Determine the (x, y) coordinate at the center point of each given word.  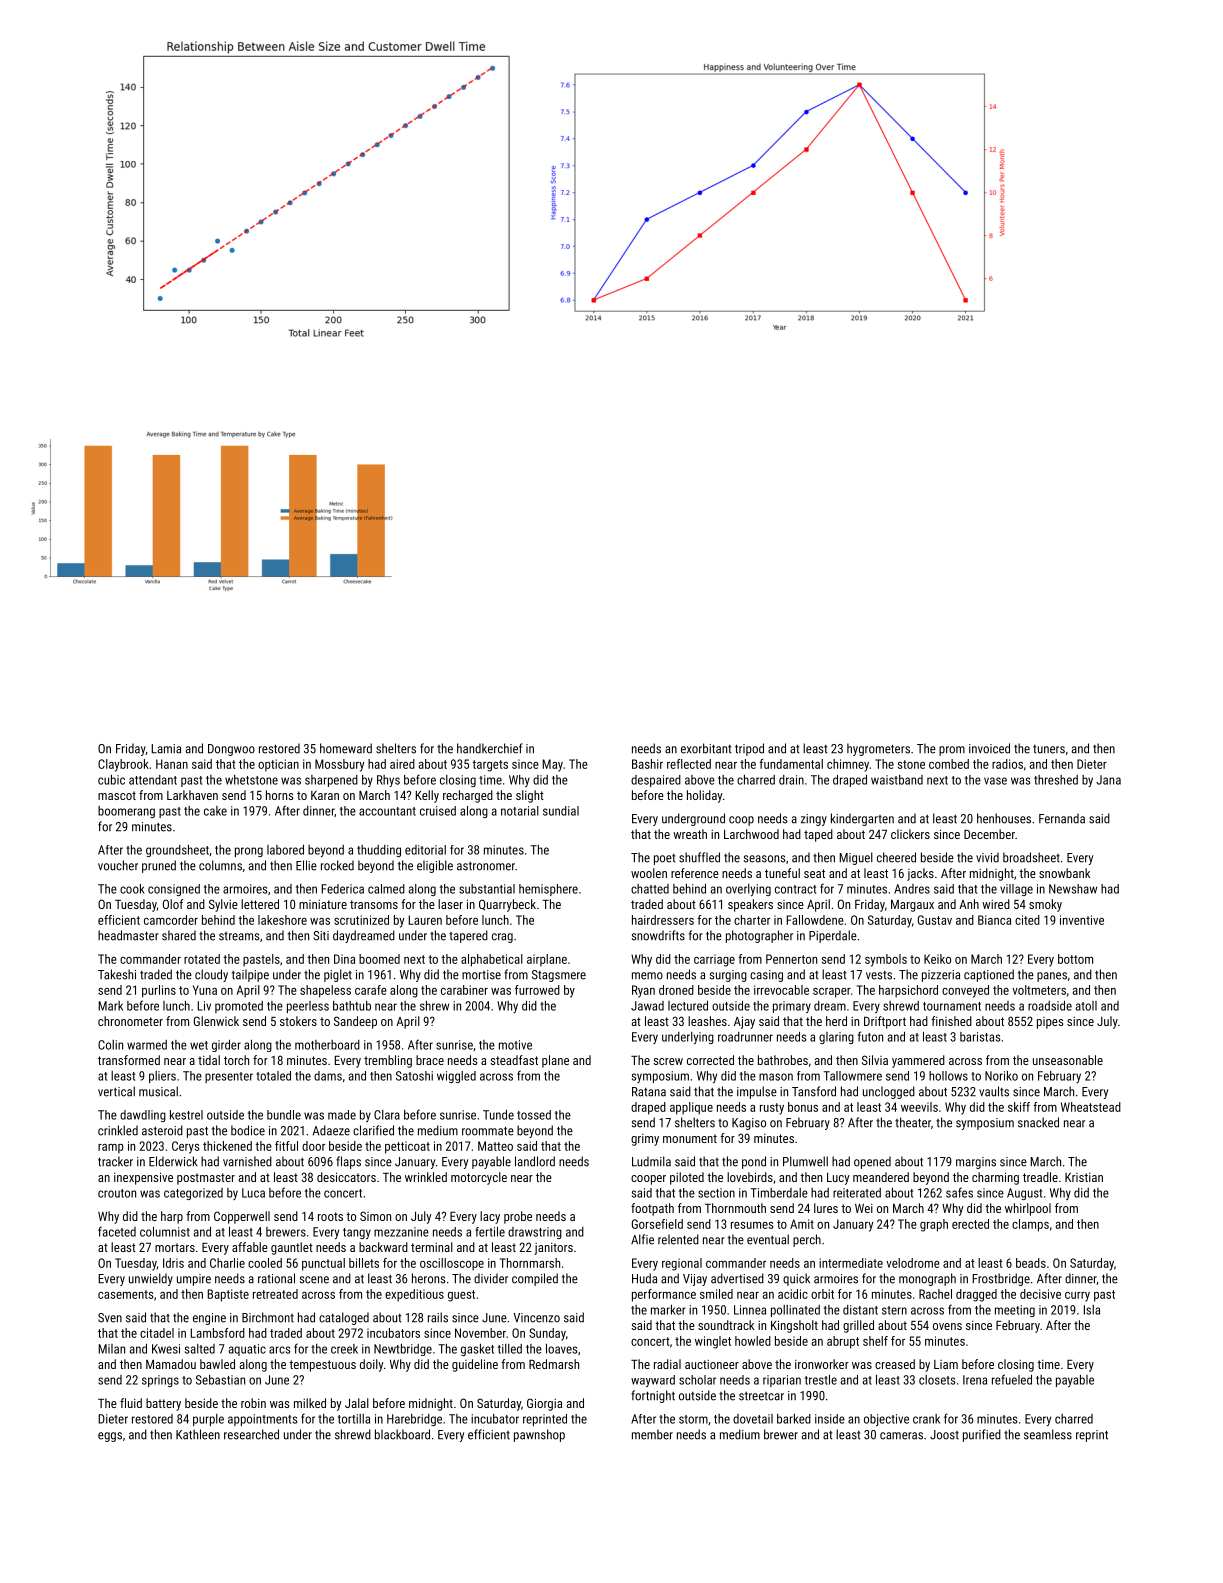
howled (753, 1341)
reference (695, 873)
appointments (263, 1420)
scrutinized (361, 920)
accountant (387, 811)
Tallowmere (852, 1076)
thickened (227, 1146)
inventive (1082, 920)
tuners (1049, 749)
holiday (704, 796)
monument (690, 1138)
